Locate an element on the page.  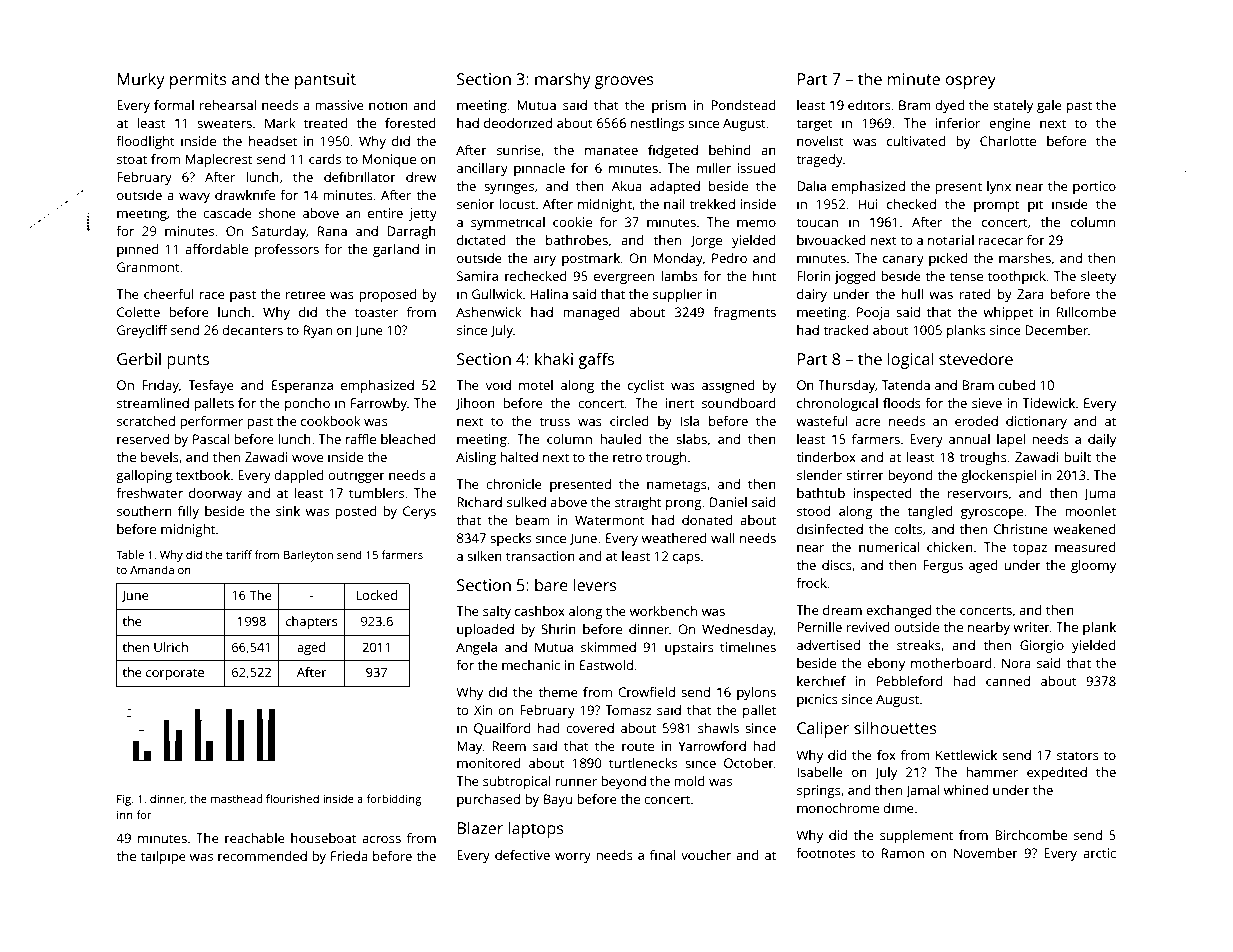
tailpipe is located at coordinates (163, 857).
